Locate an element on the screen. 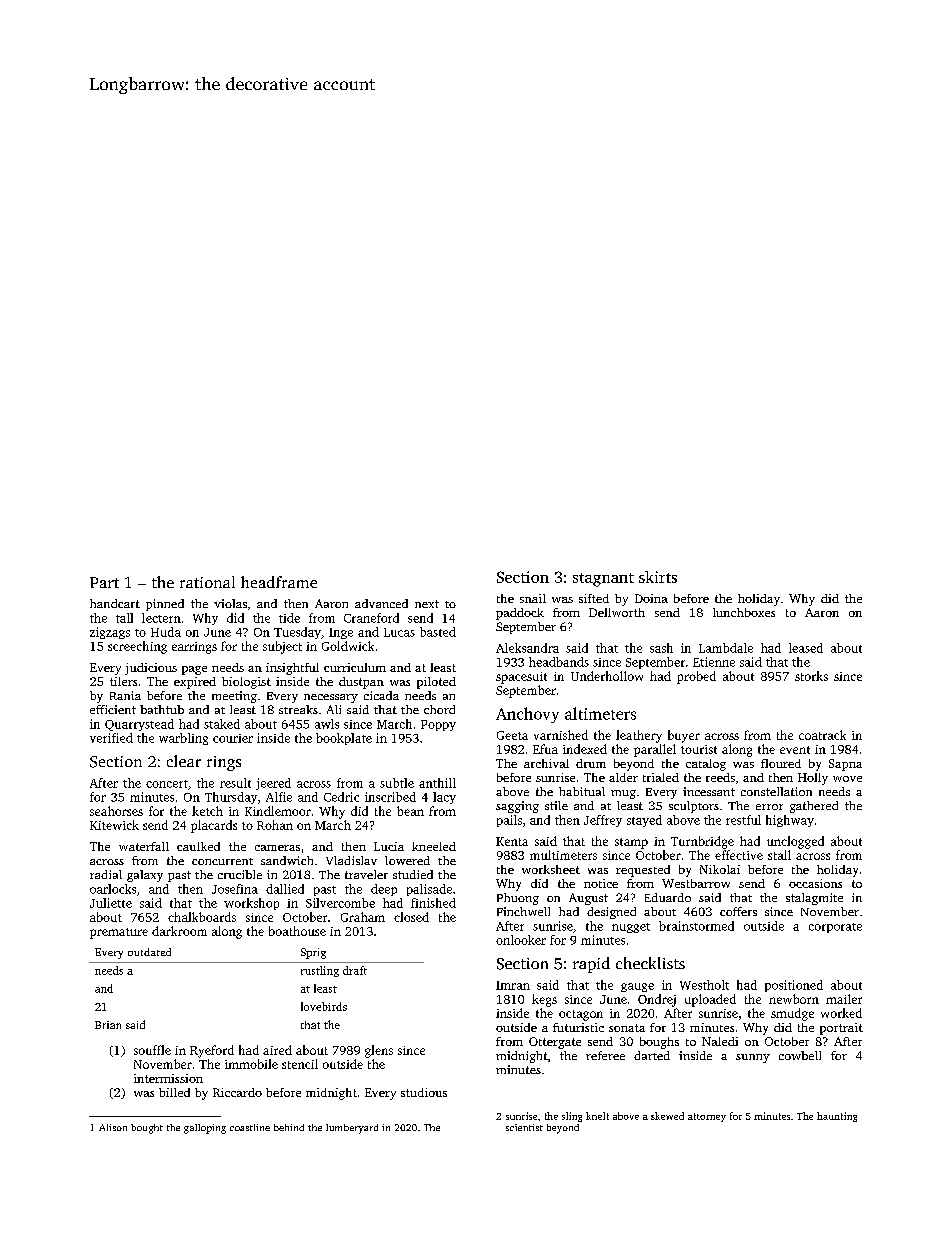  corporate is located at coordinates (835, 928).
